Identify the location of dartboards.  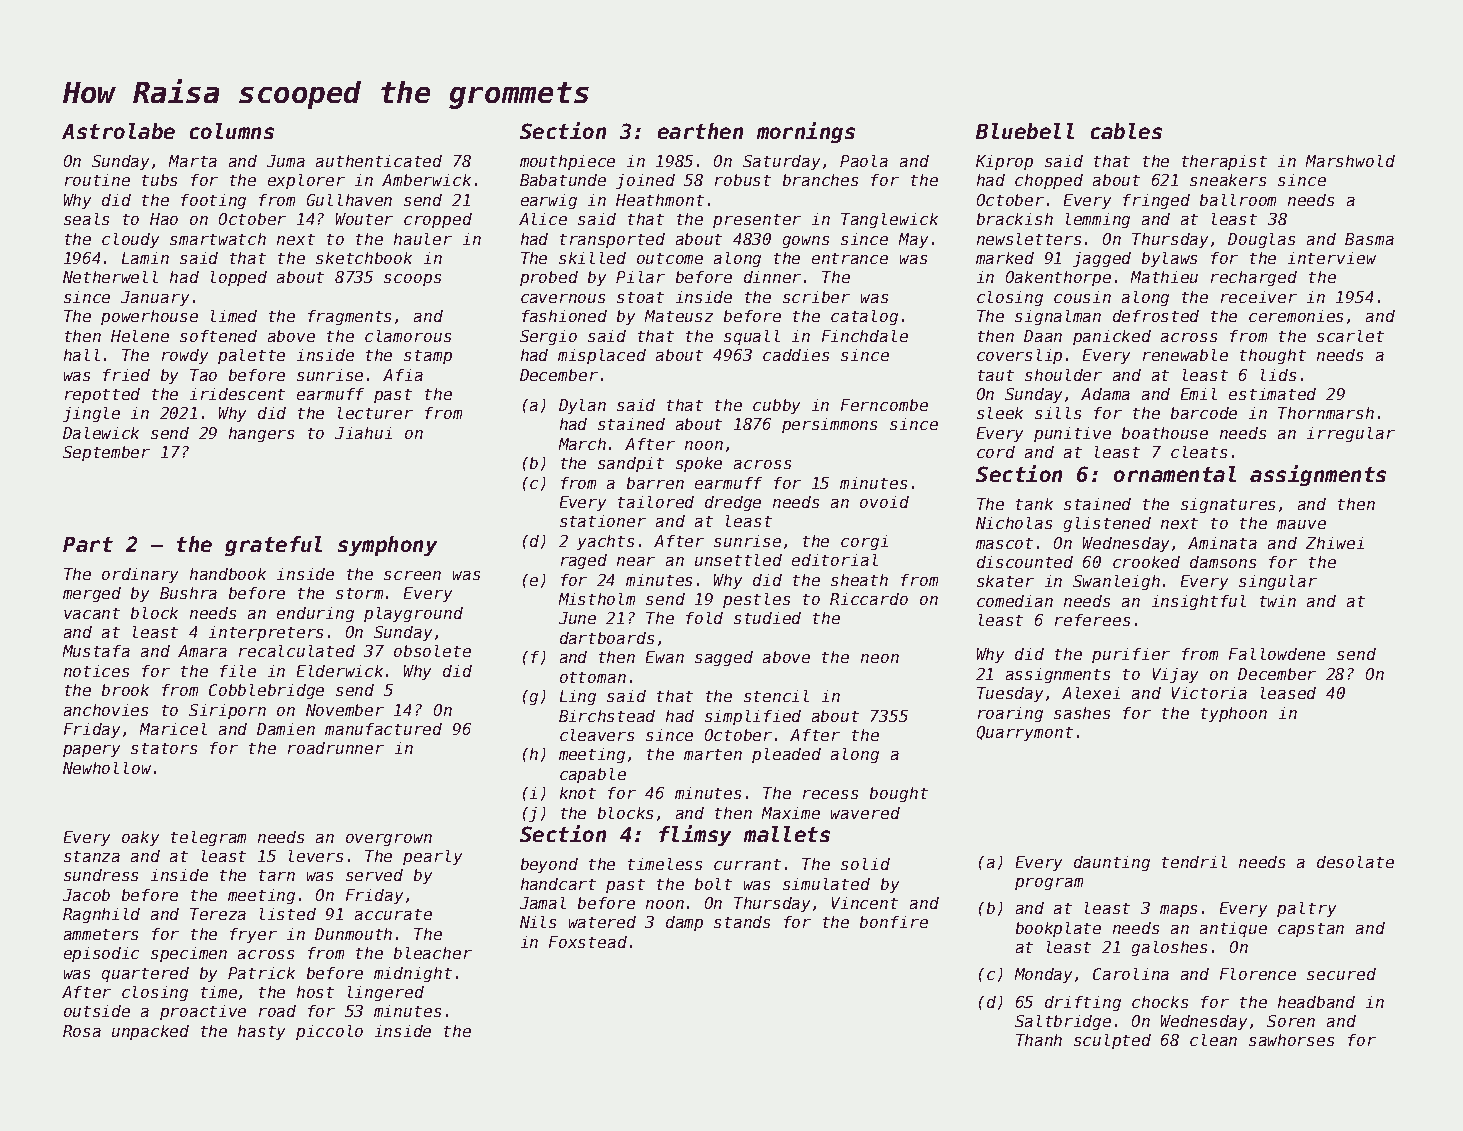
(607, 638).
